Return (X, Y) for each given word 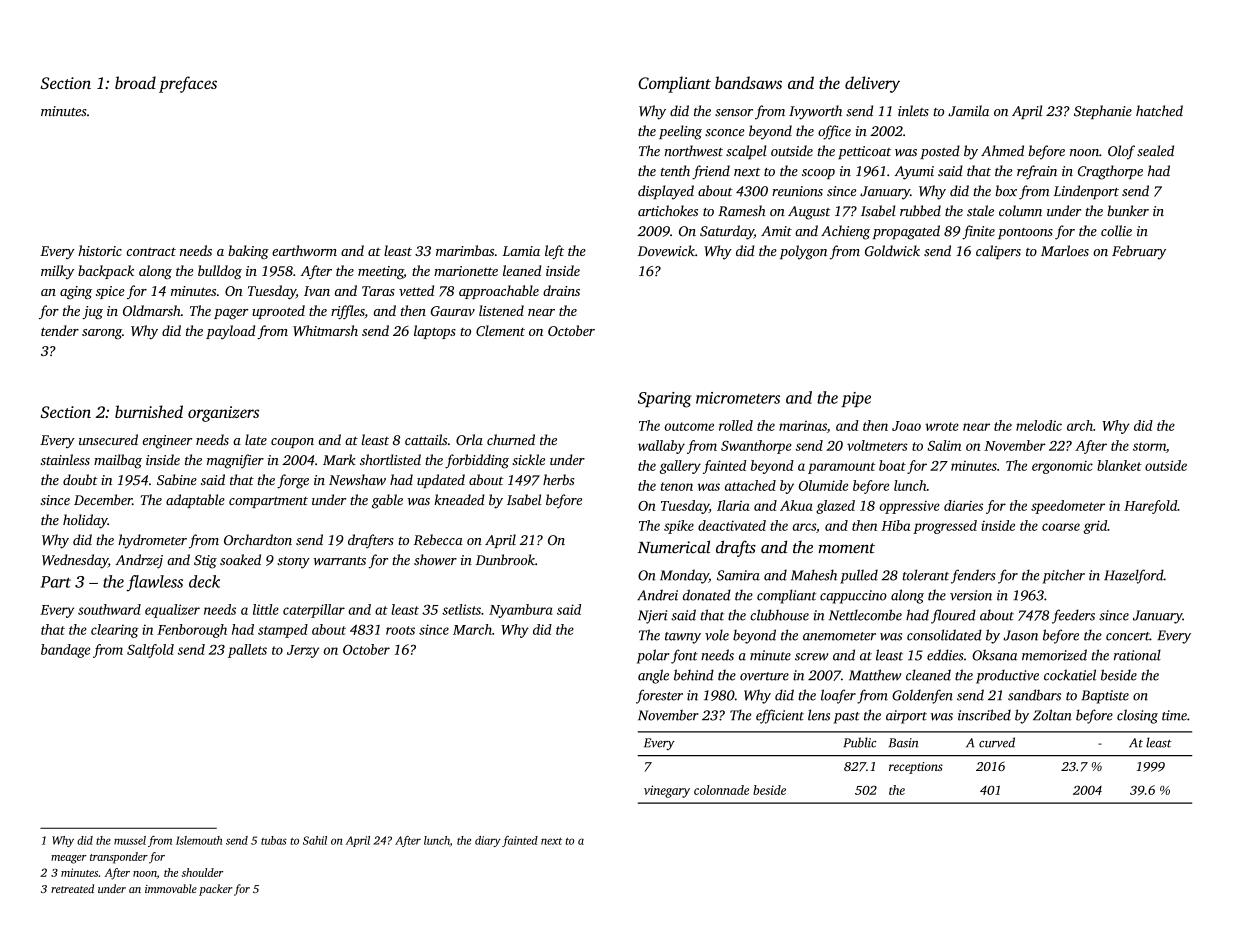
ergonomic (1062, 467)
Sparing (665, 400)
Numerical (674, 547)
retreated (72, 888)
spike (679, 527)
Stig (205, 562)
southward (109, 609)
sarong (102, 334)
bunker (1128, 210)
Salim (944, 445)
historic (100, 250)
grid (1095, 527)
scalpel (746, 152)
